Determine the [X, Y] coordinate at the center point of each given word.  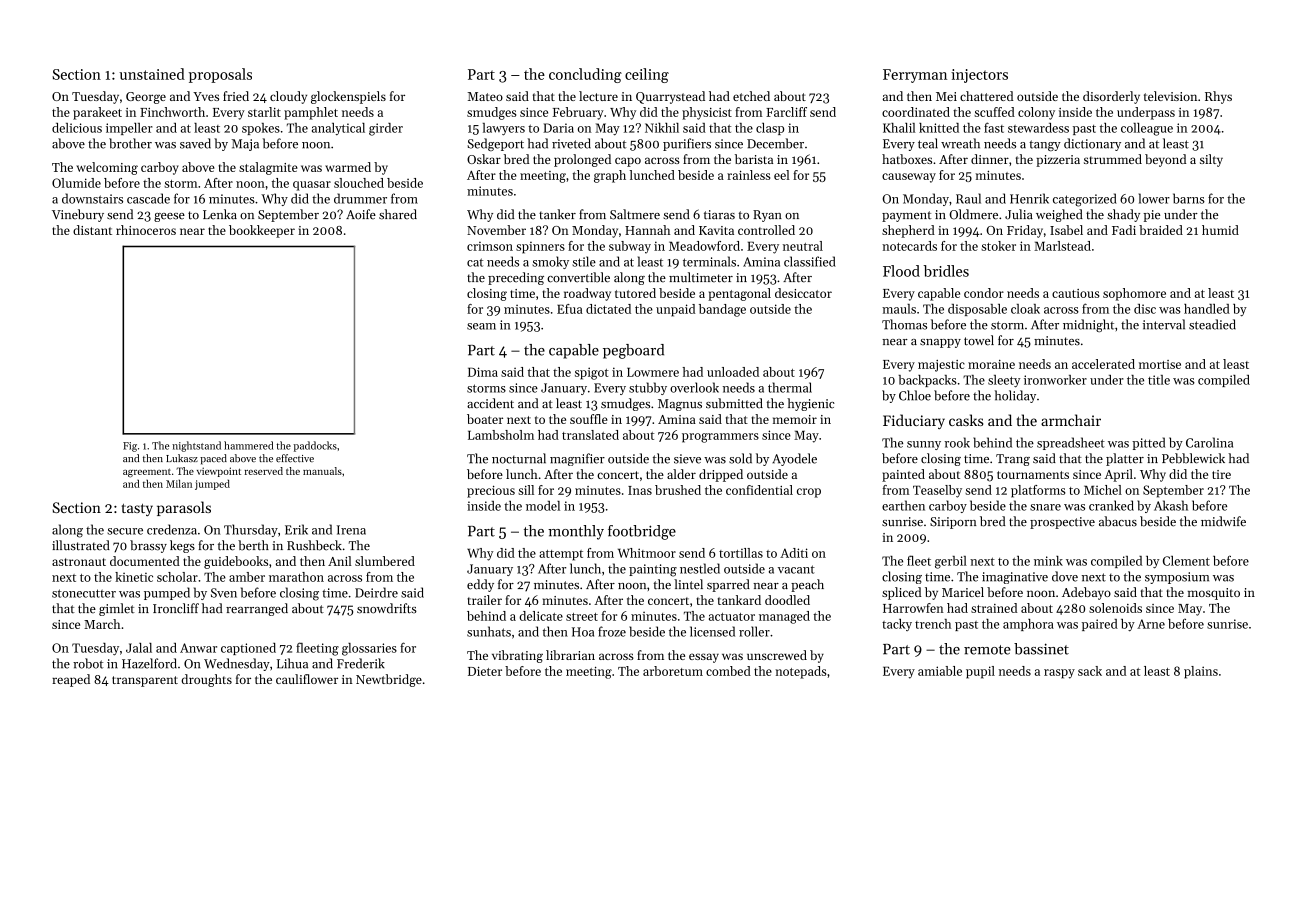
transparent [145, 681]
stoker [998, 246]
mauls [899, 309]
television [1170, 96]
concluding [585, 75]
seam [481, 326]
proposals [220, 75]
